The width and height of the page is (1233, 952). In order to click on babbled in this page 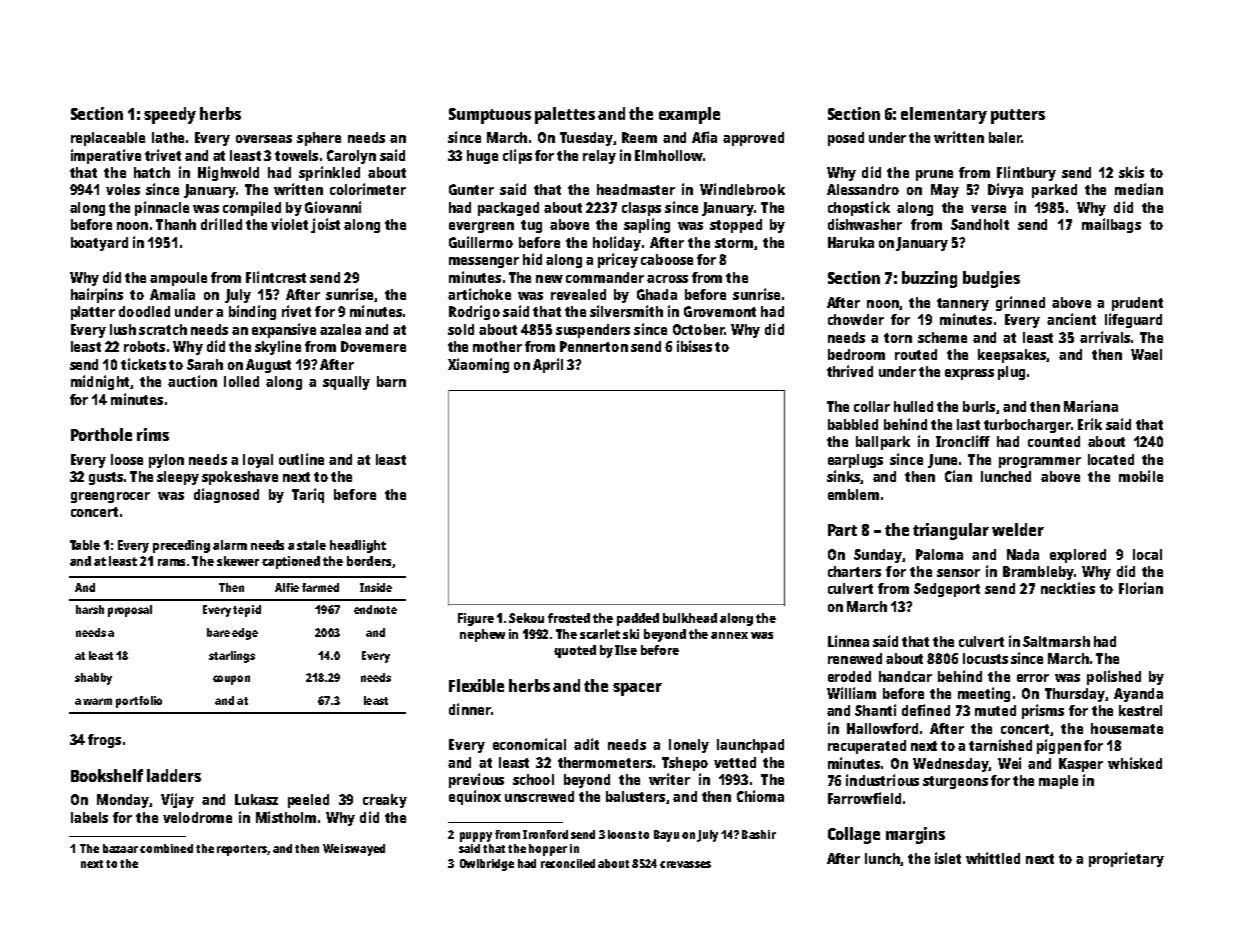, I will do `click(853, 424)`.
